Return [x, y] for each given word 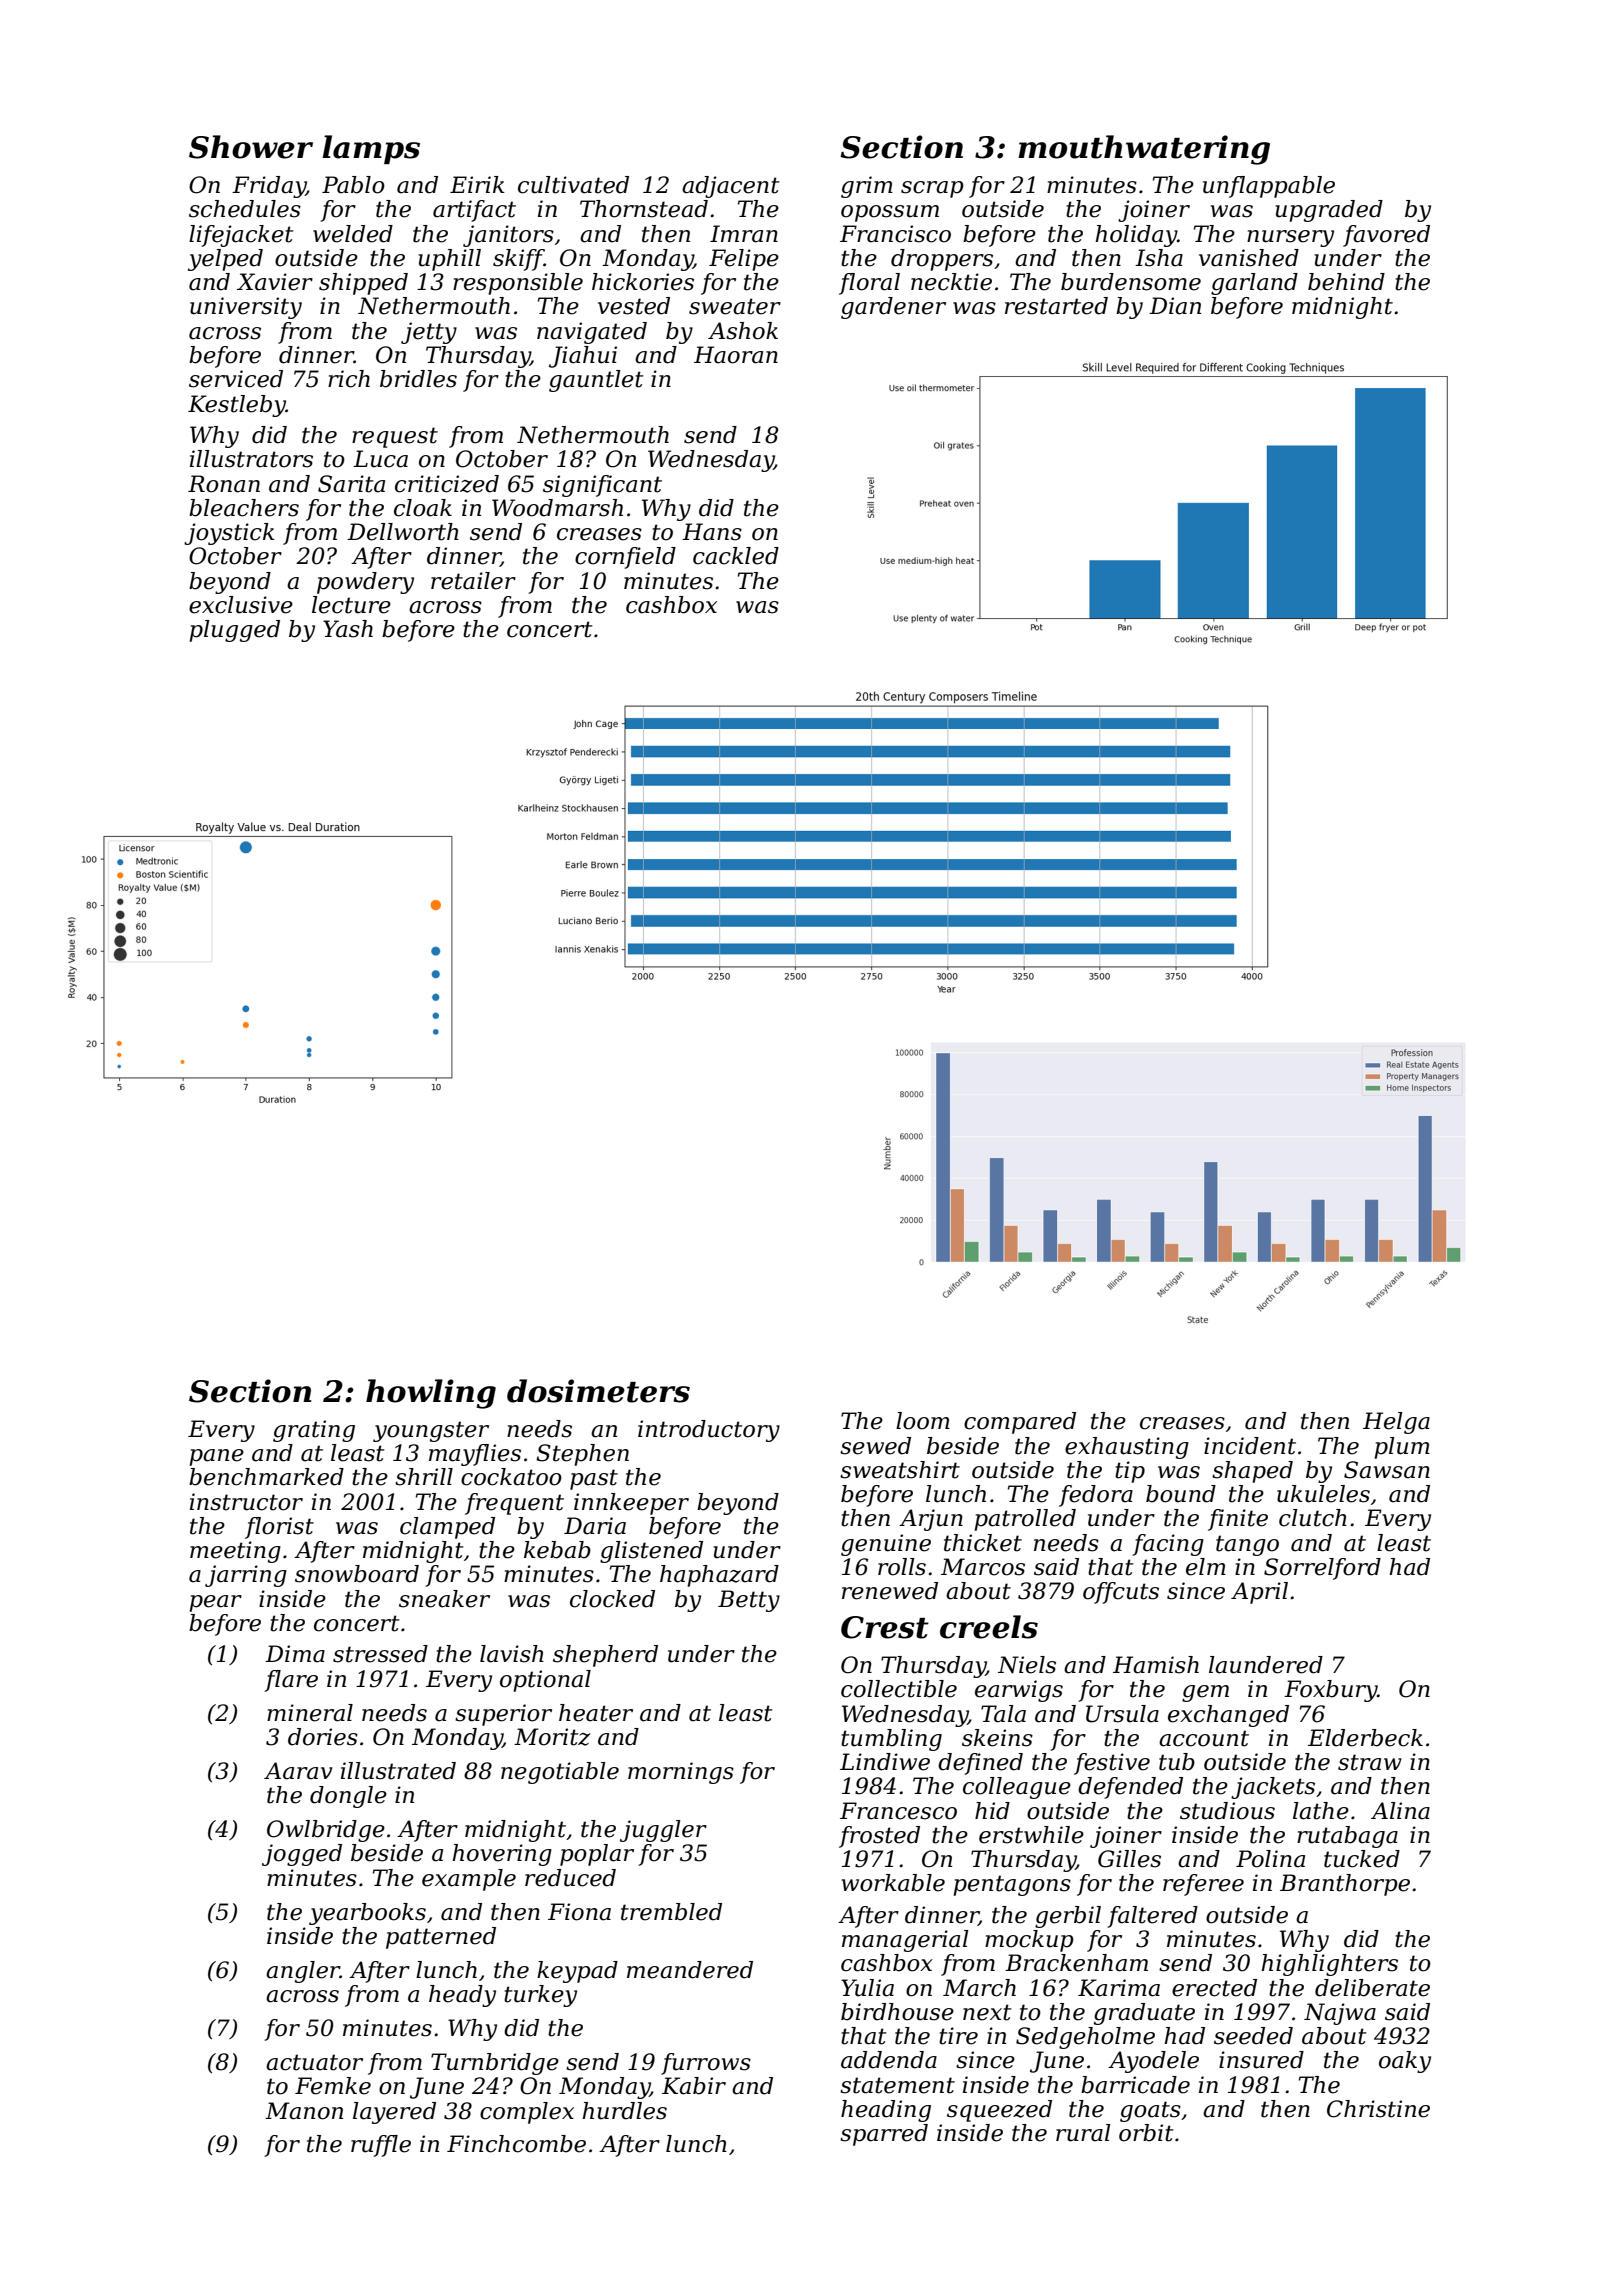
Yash [348, 629]
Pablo [353, 185]
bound [1181, 1494]
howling [431, 1394]
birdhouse [897, 2012]
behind [1346, 282]
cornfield [625, 558]
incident [1250, 1446]
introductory [709, 1431]
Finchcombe [516, 2144]
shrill [424, 1477]
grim [867, 187]
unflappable [1269, 187]
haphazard [719, 1576]
